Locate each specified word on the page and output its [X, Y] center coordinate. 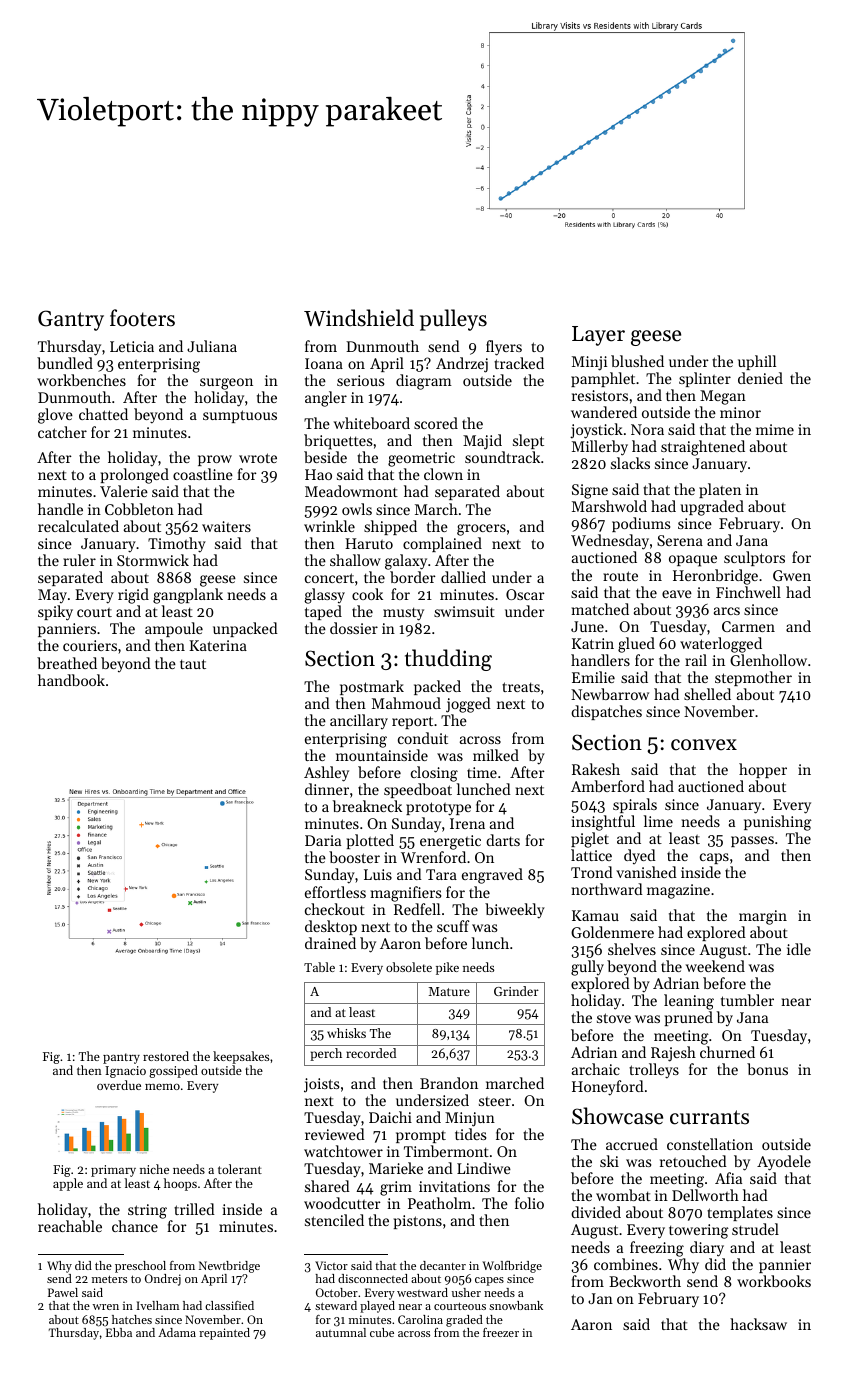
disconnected [373, 1278]
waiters [226, 526]
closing [434, 774]
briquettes [338, 442]
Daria [323, 840]
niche [154, 1169]
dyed [640, 856]
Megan [723, 397]
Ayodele [784, 1163]
